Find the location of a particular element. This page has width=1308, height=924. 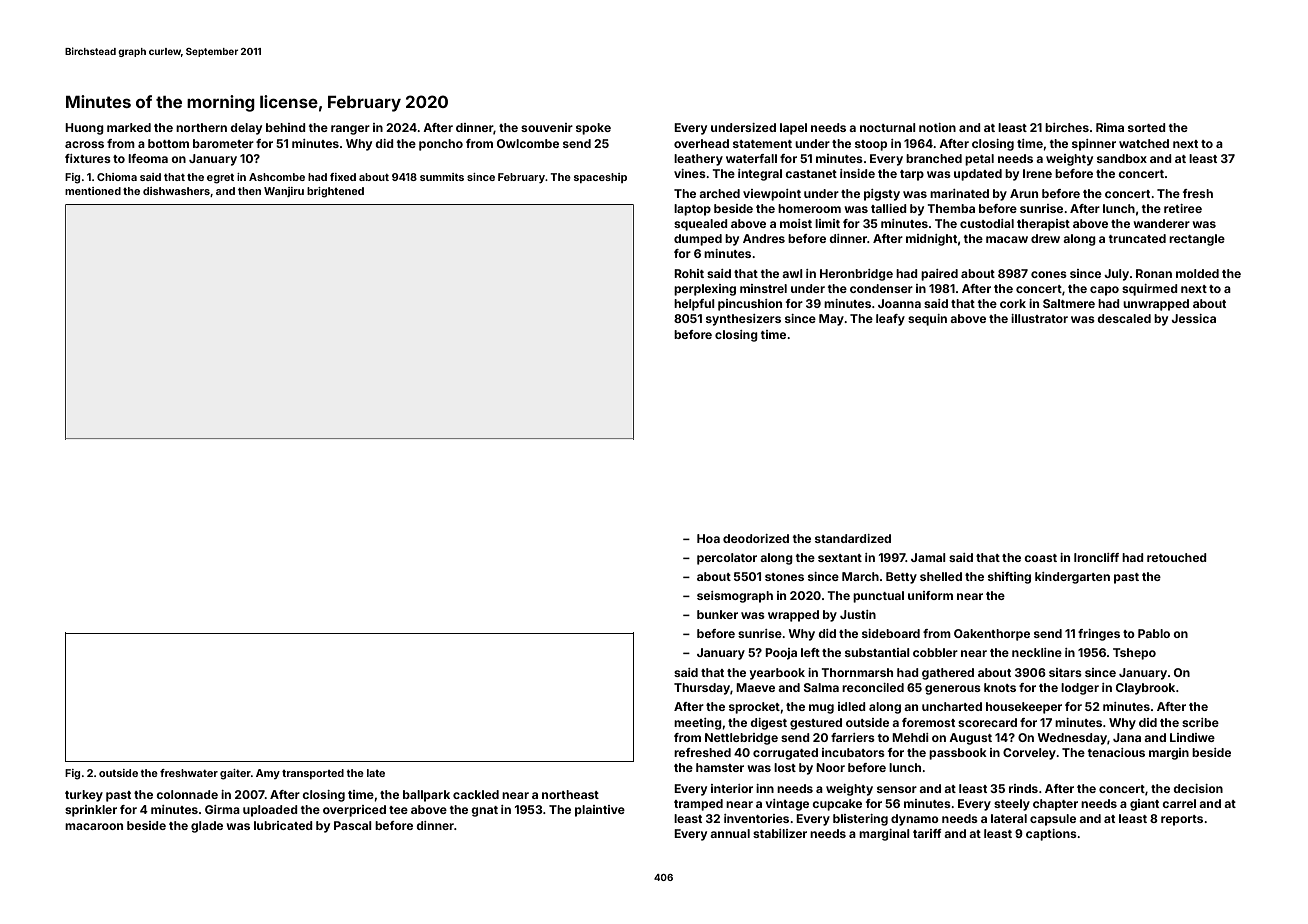

integral is located at coordinates (760, 175).
